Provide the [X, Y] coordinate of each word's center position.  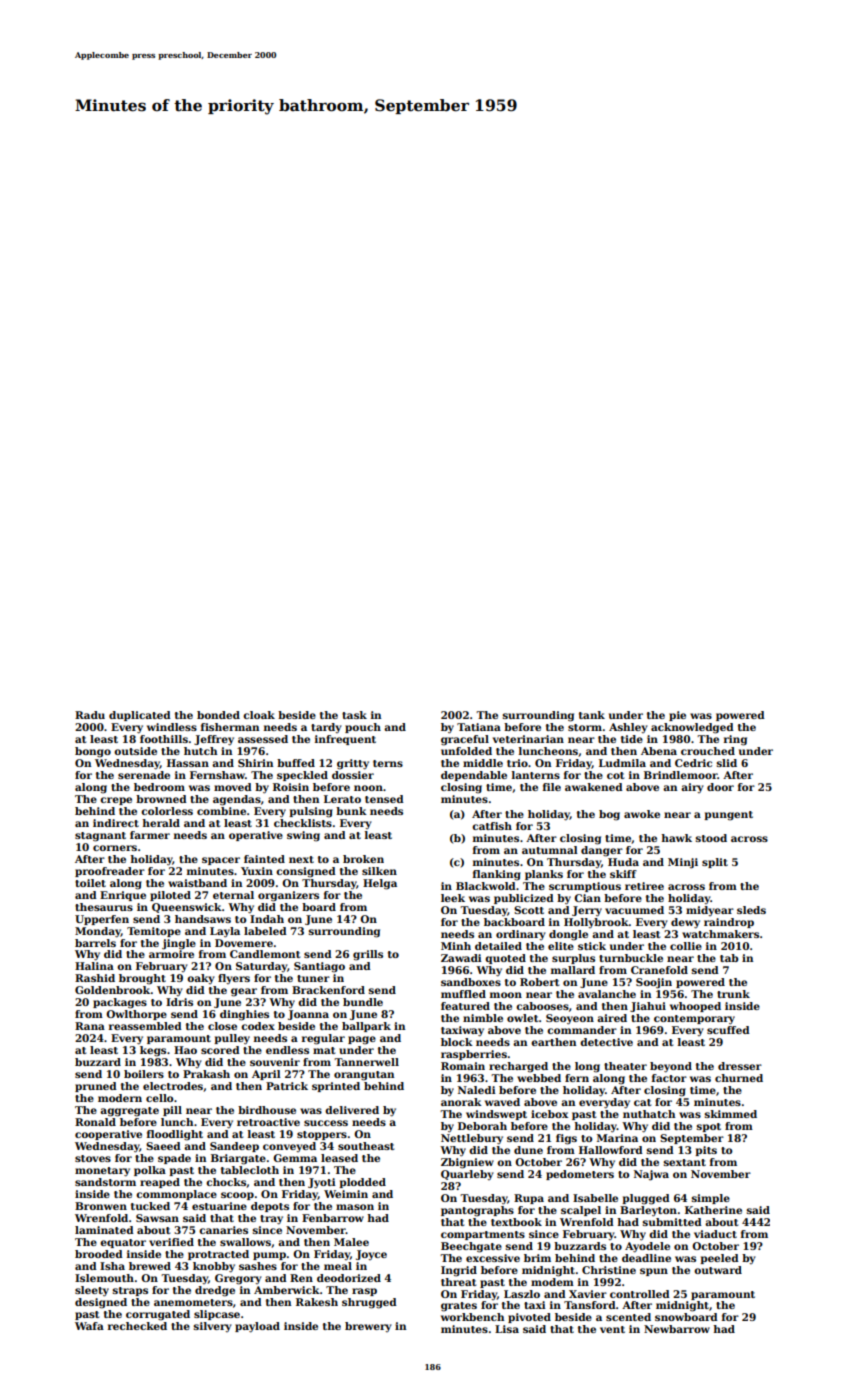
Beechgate [471, 1247]
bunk [351, 811]
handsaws [203, 919]
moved [233, 787]
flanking [497, 875]
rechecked [137, 1326]
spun [654, 1272]
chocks [226, 1182]
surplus [573, 959]
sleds [751, 910]
